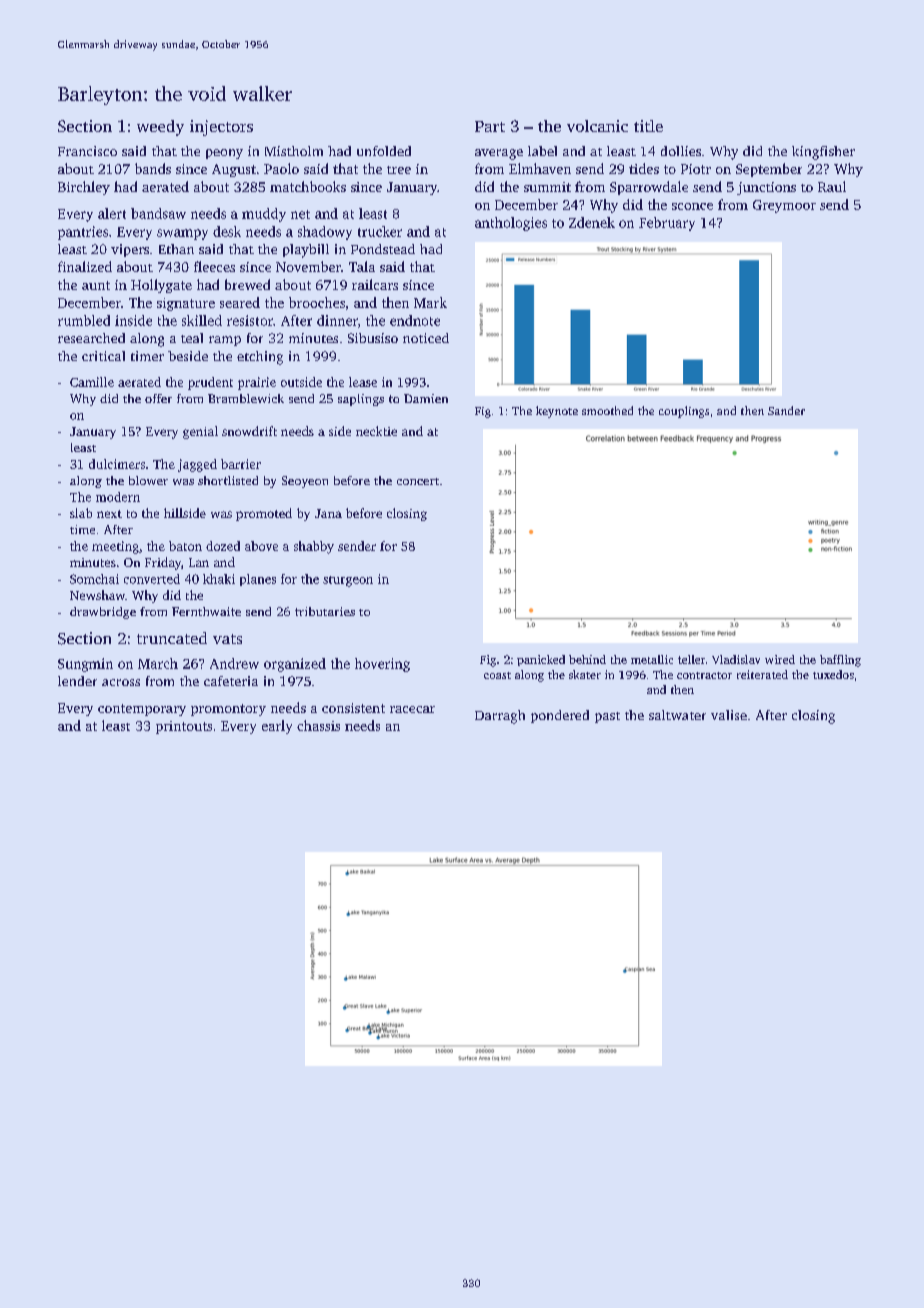  Describe the element at coordinates (426, 398) in the screenshot. I see `Damien` at that location.
